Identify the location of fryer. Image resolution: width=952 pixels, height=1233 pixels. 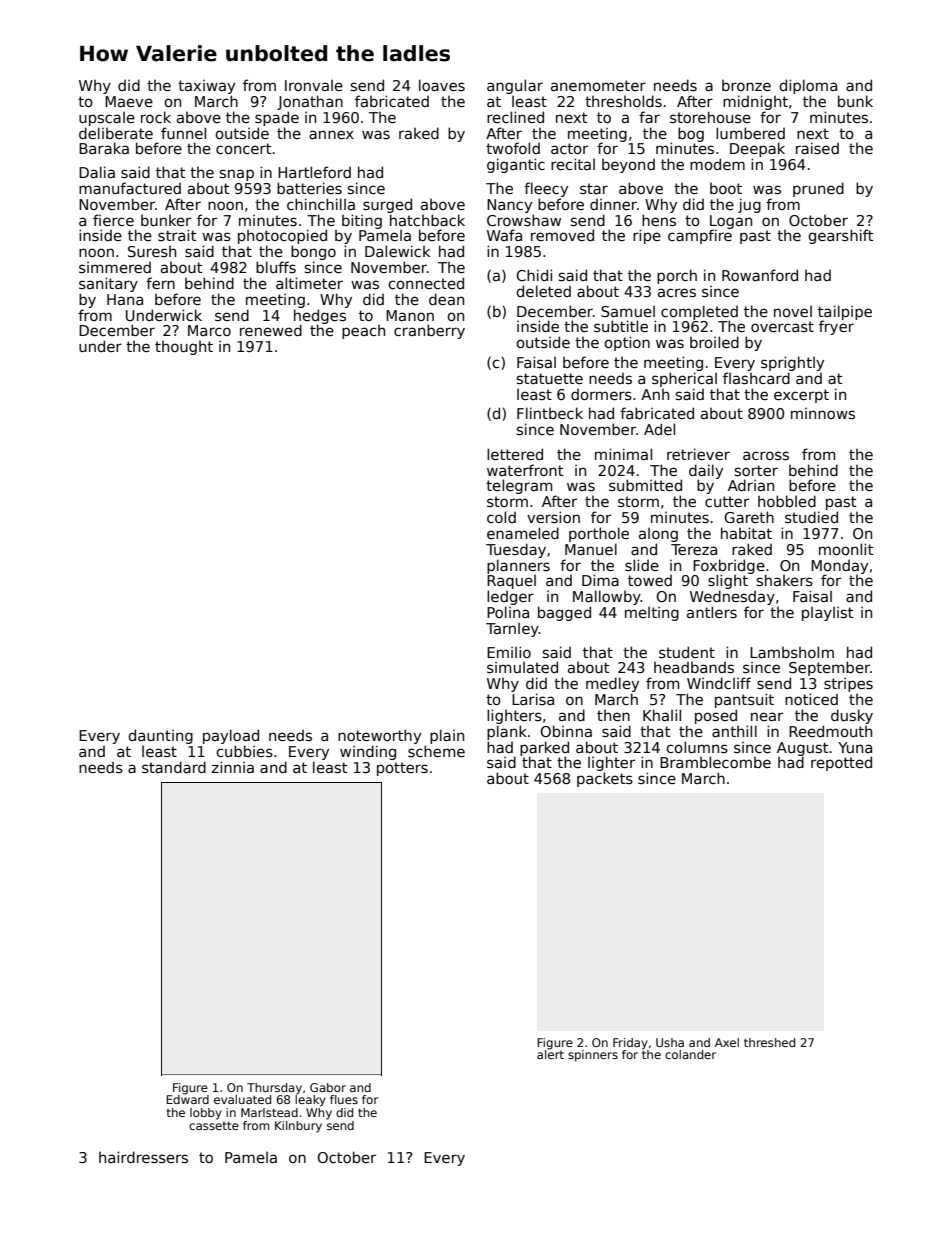
(836, 327).
